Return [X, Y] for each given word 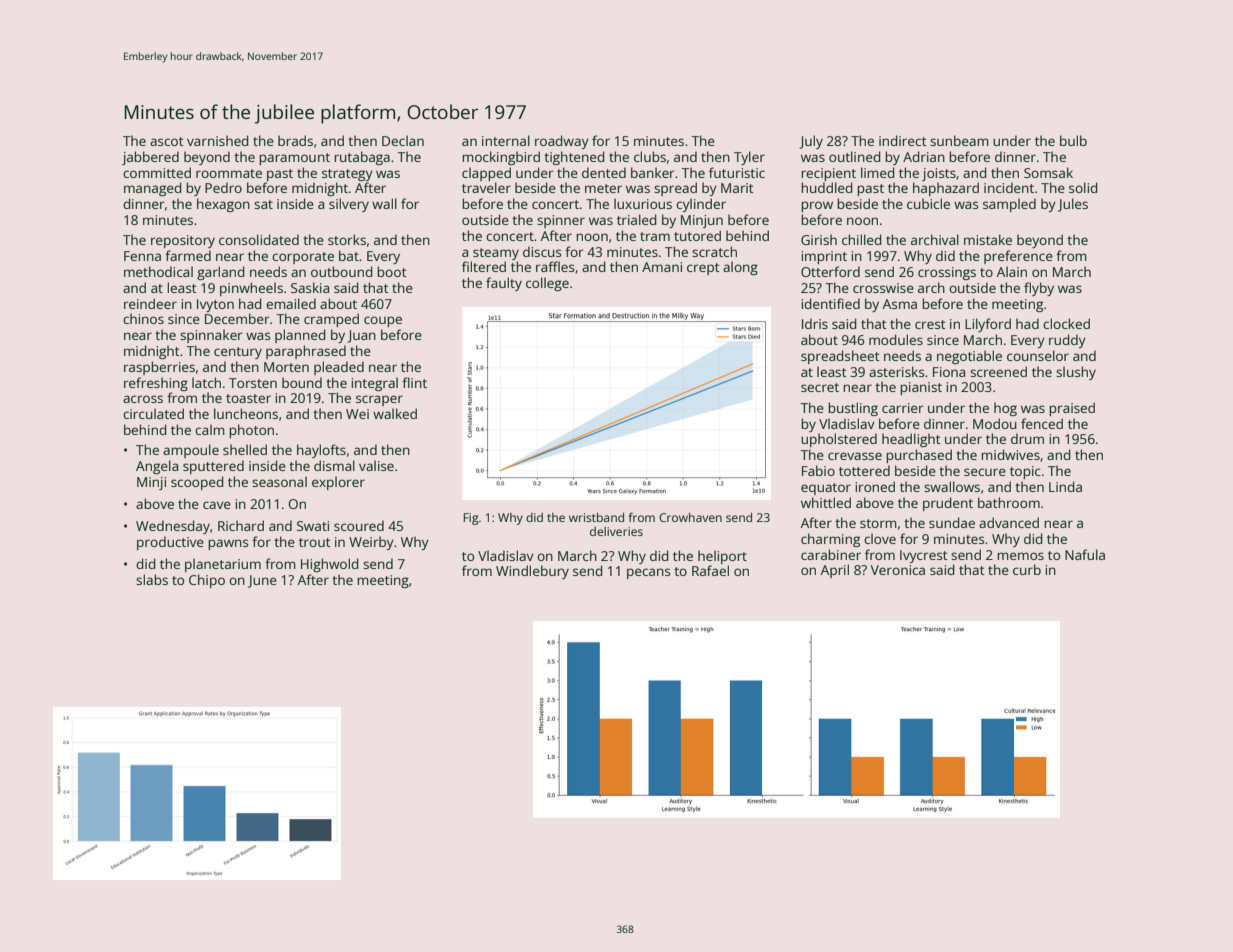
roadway [562, 142]
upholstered [839, 440]
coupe [383, 321]
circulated [153, 413]
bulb [1073, 140]
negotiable [969, 357]
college [547, 284]
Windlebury [532, 572]
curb [1027, 569]
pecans [648, 573]
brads [295, 140]
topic [1025, 472]
